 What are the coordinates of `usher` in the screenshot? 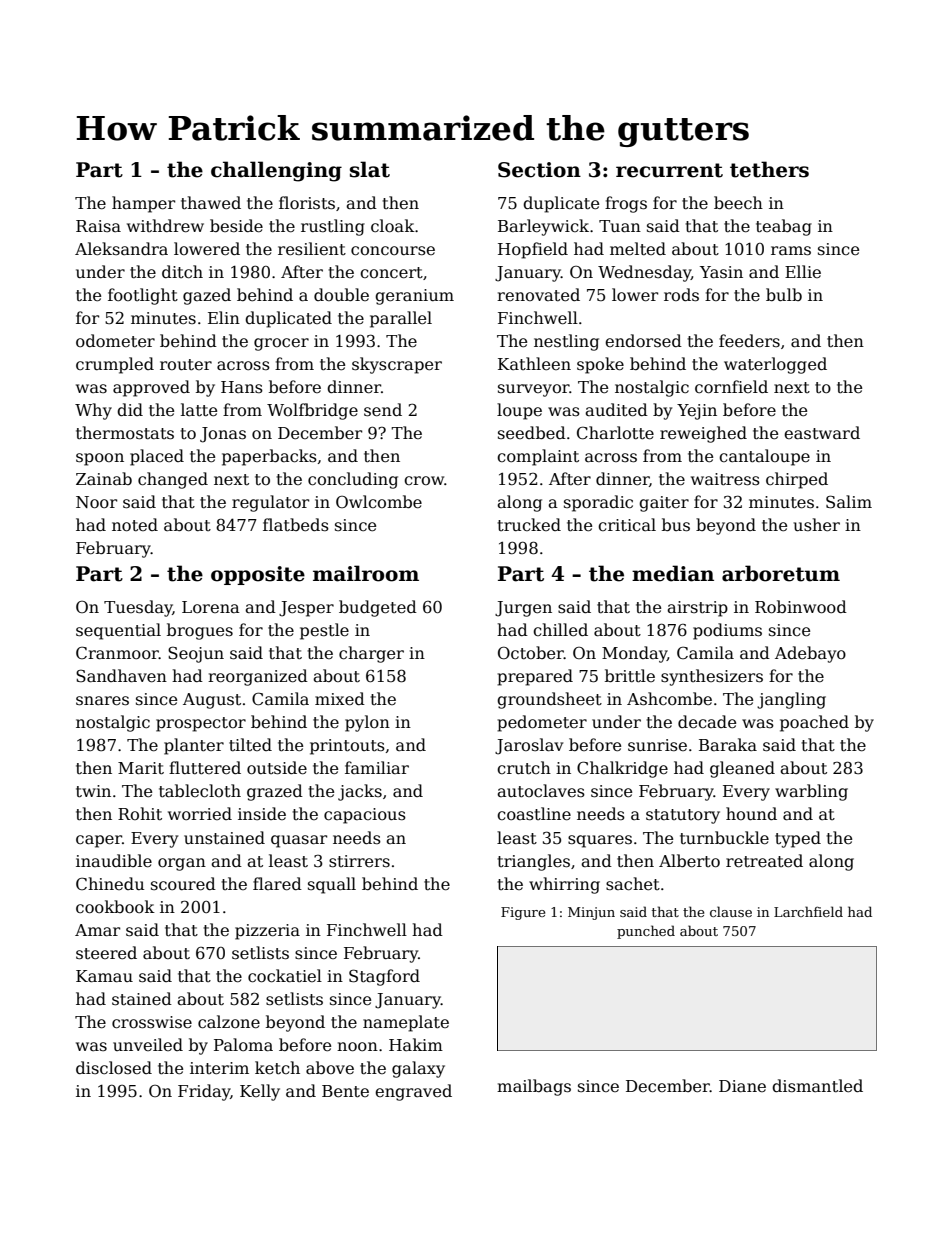 It's located at (816, 525).
